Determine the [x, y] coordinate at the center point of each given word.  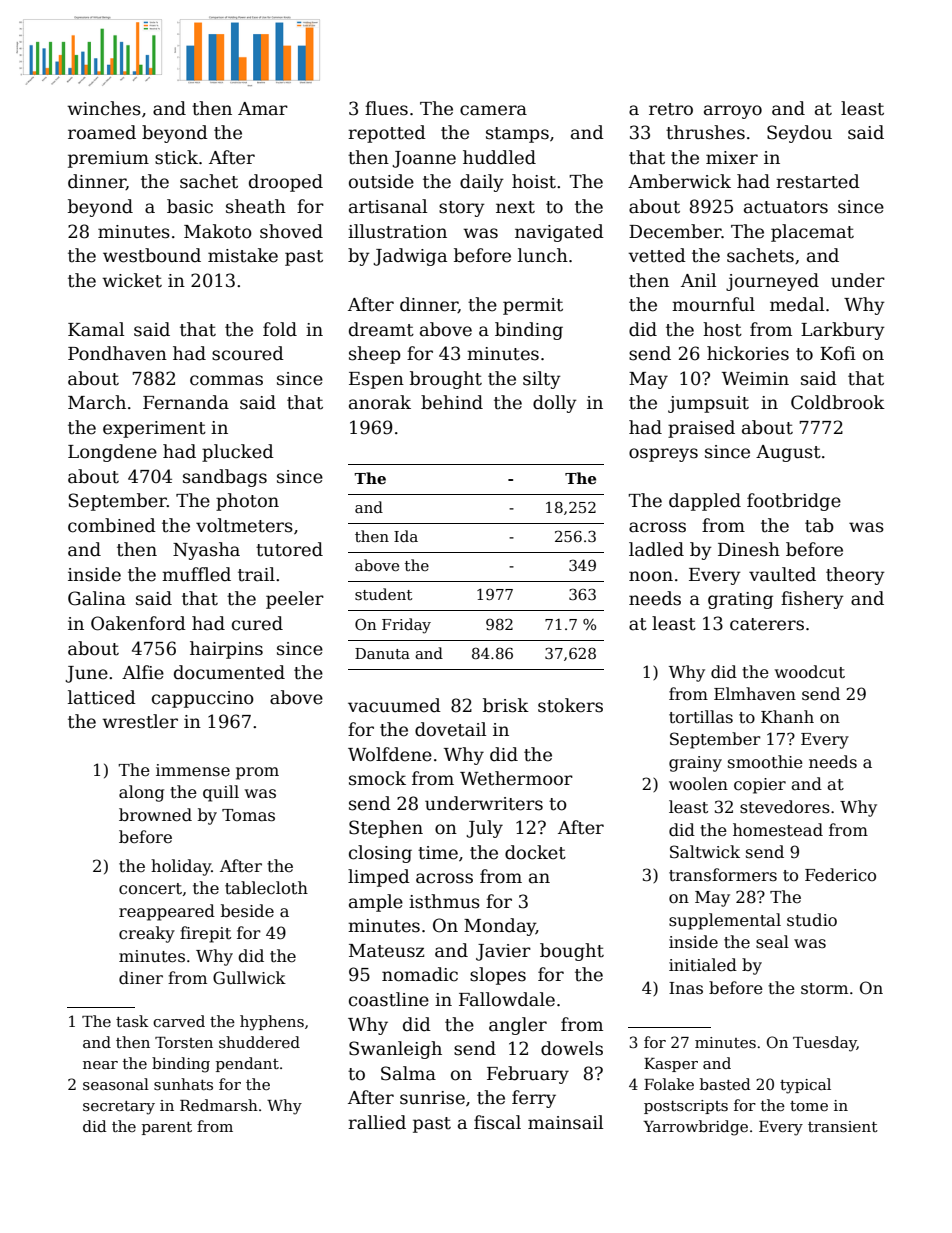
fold [280, 329]
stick [176, 157]
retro [671, 109]
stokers [570, 705]
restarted [818, 181]
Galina [97, 598]
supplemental [725, 921]
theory [855, 576]
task [132, 1021]
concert [150, 889]
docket [535, 852]
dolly [555, 404]
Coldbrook [838, 402]
